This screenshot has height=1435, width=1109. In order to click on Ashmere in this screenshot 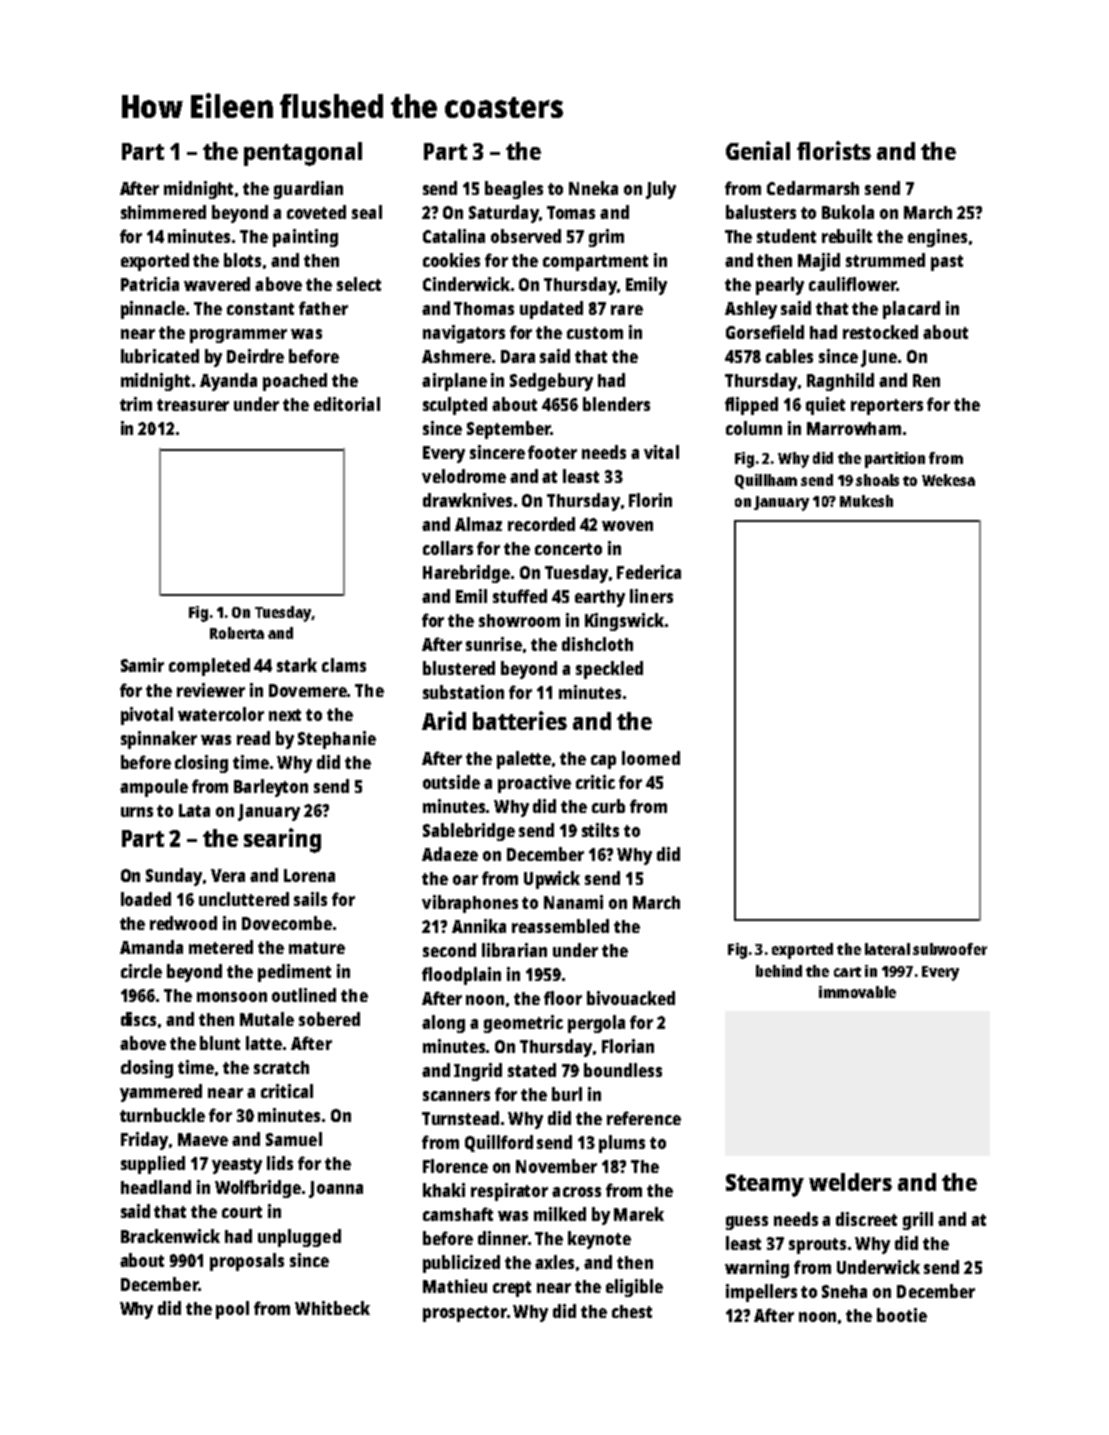, I will do `click(456, 356)`.
